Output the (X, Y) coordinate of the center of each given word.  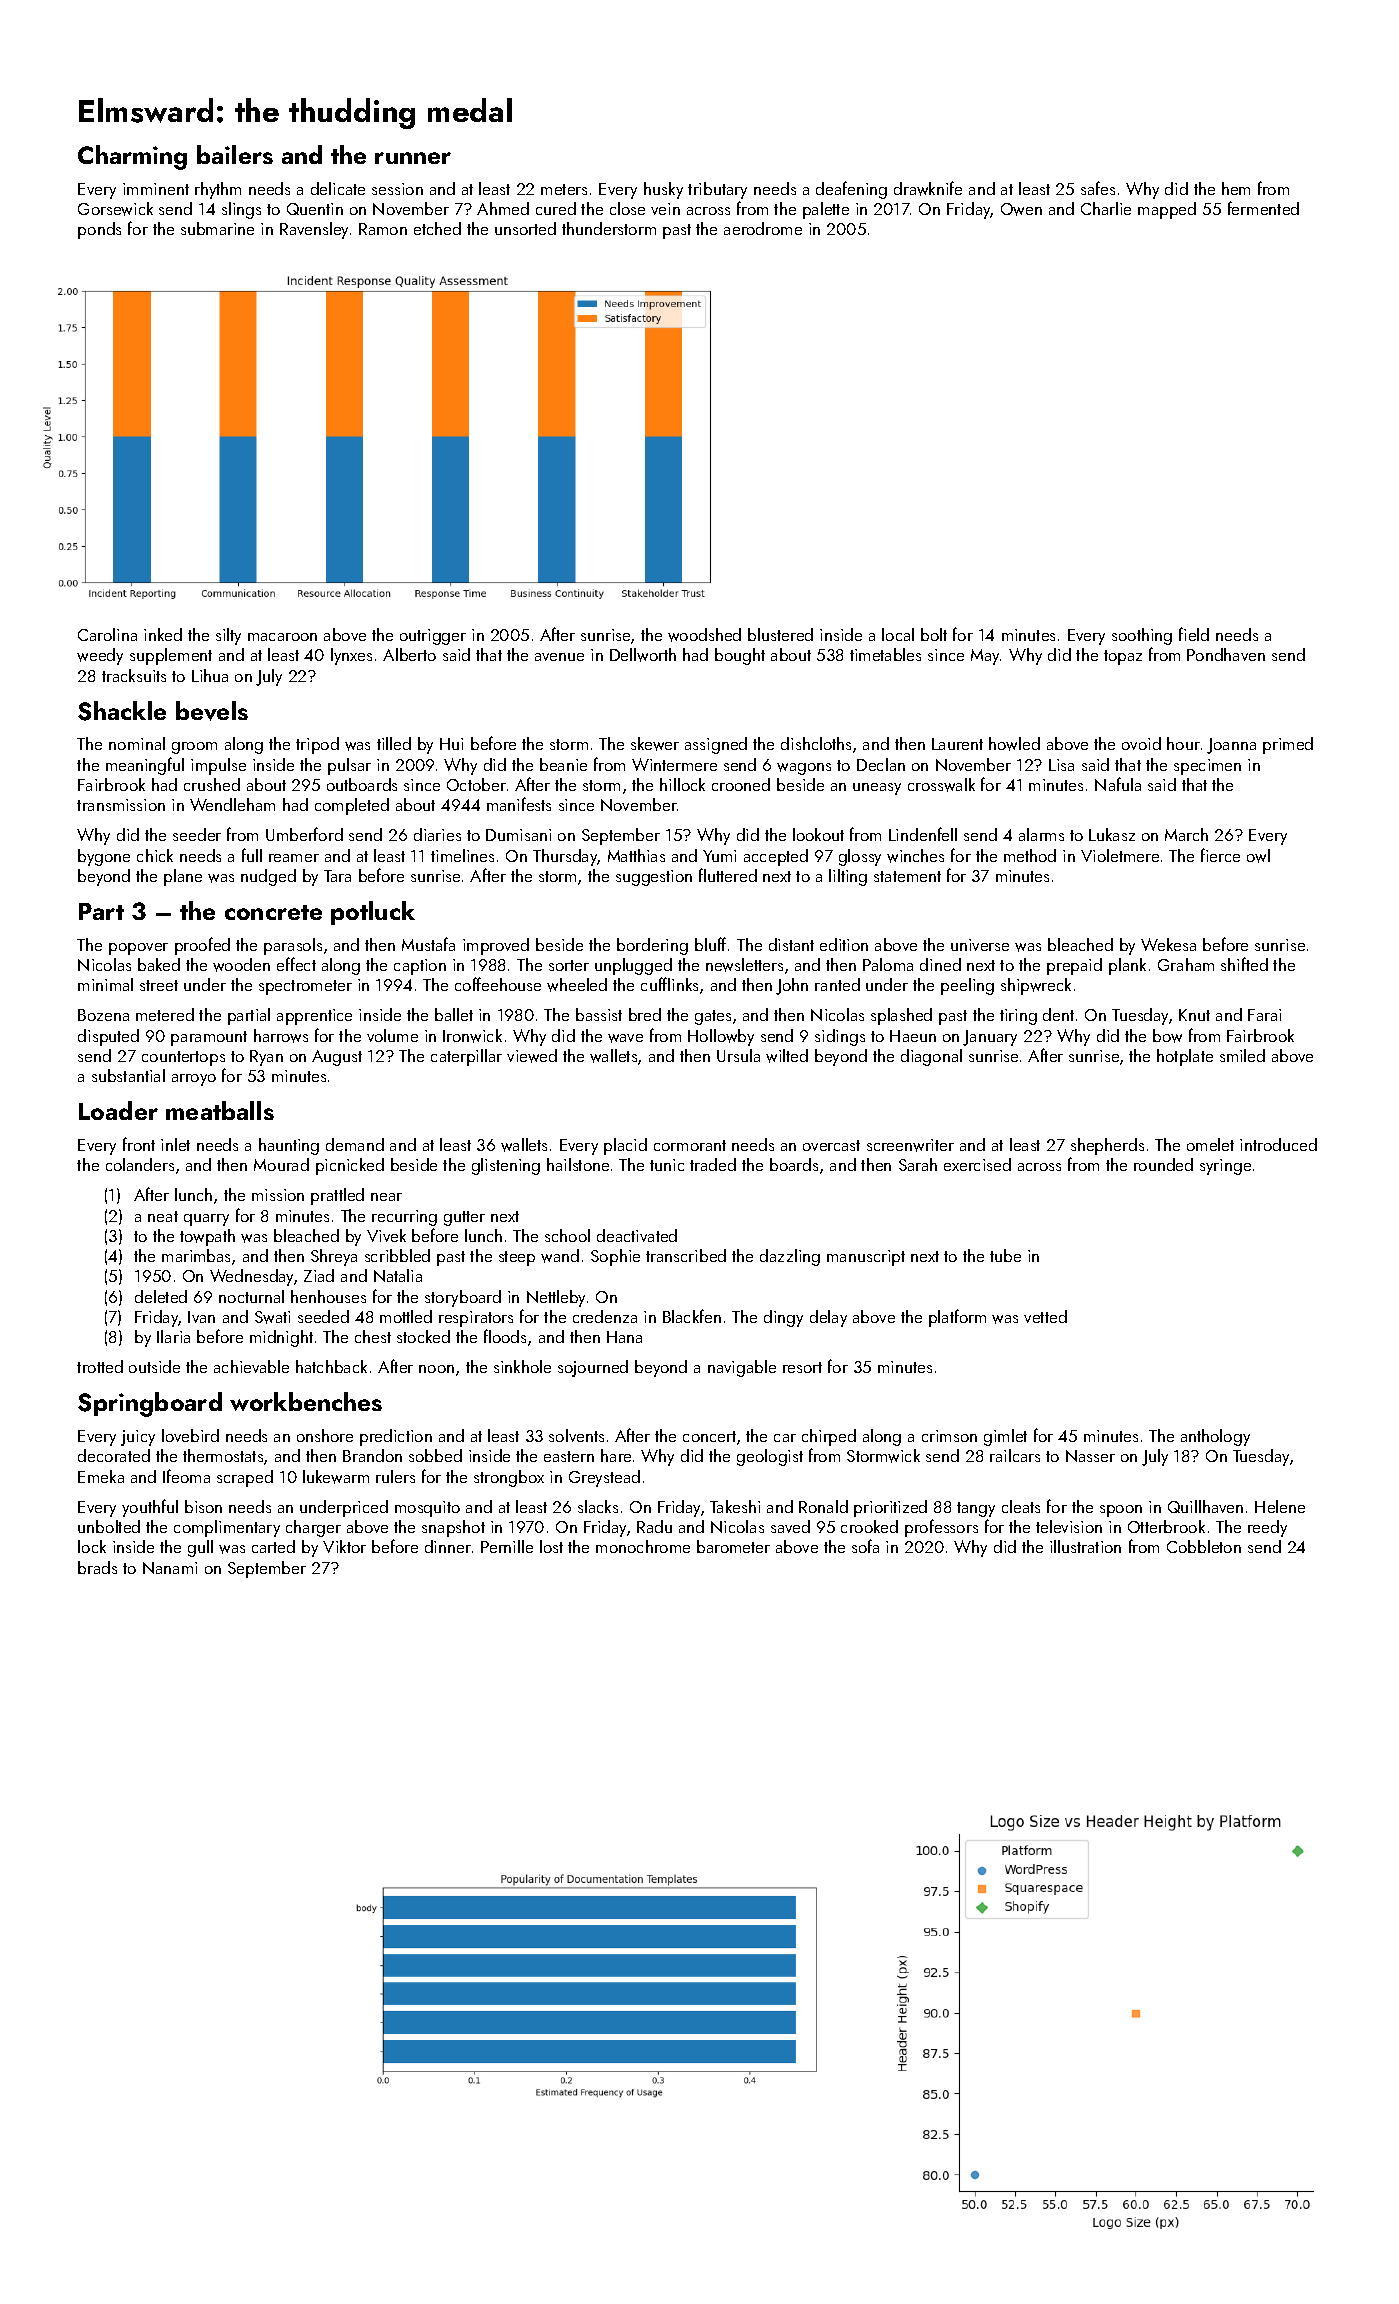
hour (1183, 743)
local (898, 634)
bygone (104, 857)
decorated (114, 1455)
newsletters (744, 965)
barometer (733, 1546)
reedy (1267, 1528)
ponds (99, 230)
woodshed (704, 635)
